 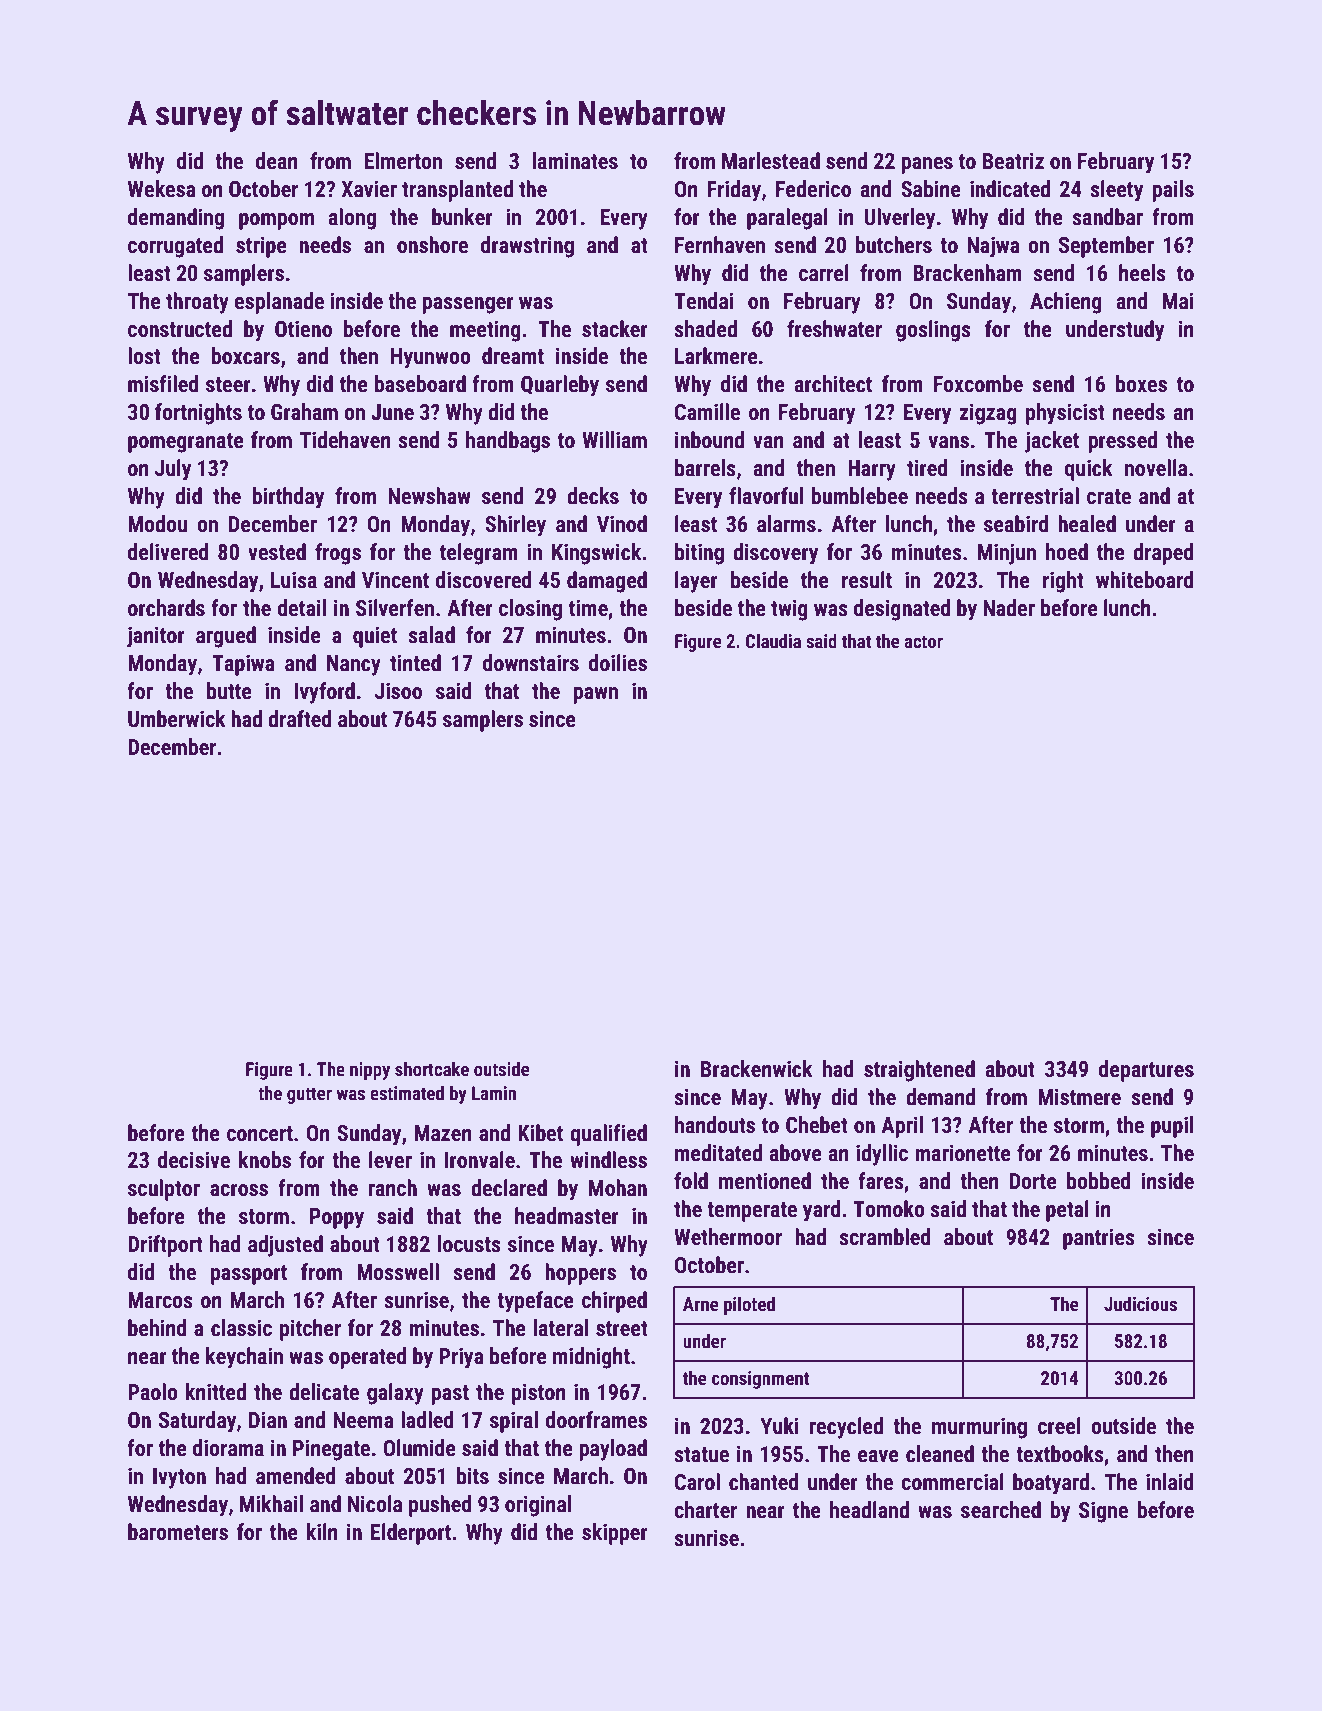 What do you see at coordinates (773, 641) in the page?
I see `Claudia` at bounding box center [773, 641].
